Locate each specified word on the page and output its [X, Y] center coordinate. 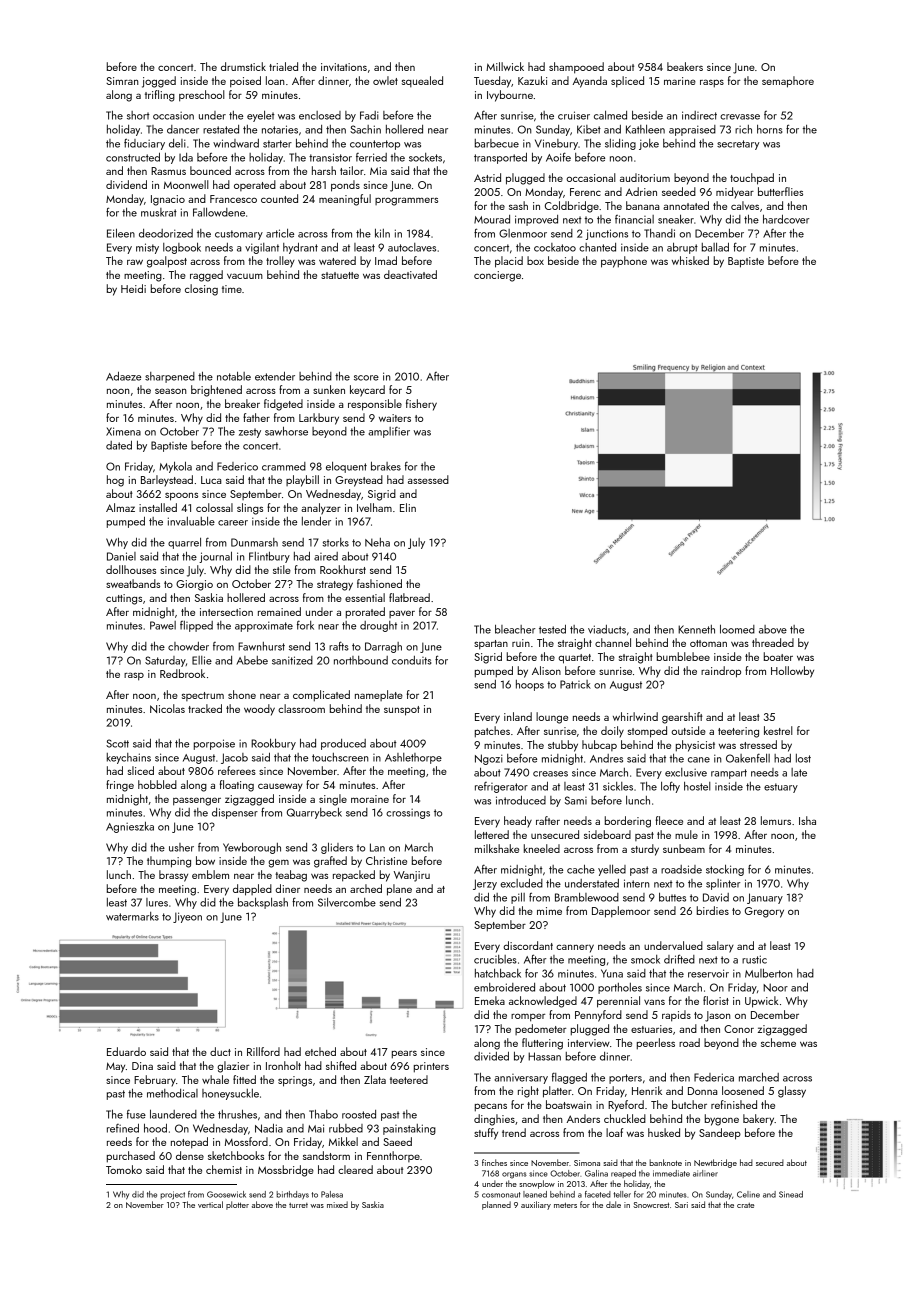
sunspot [402, 711]
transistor [330, 157]
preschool [202, 96]
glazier [233, 1067]
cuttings [124, 599]
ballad [715, 247]
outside [688, 730]
